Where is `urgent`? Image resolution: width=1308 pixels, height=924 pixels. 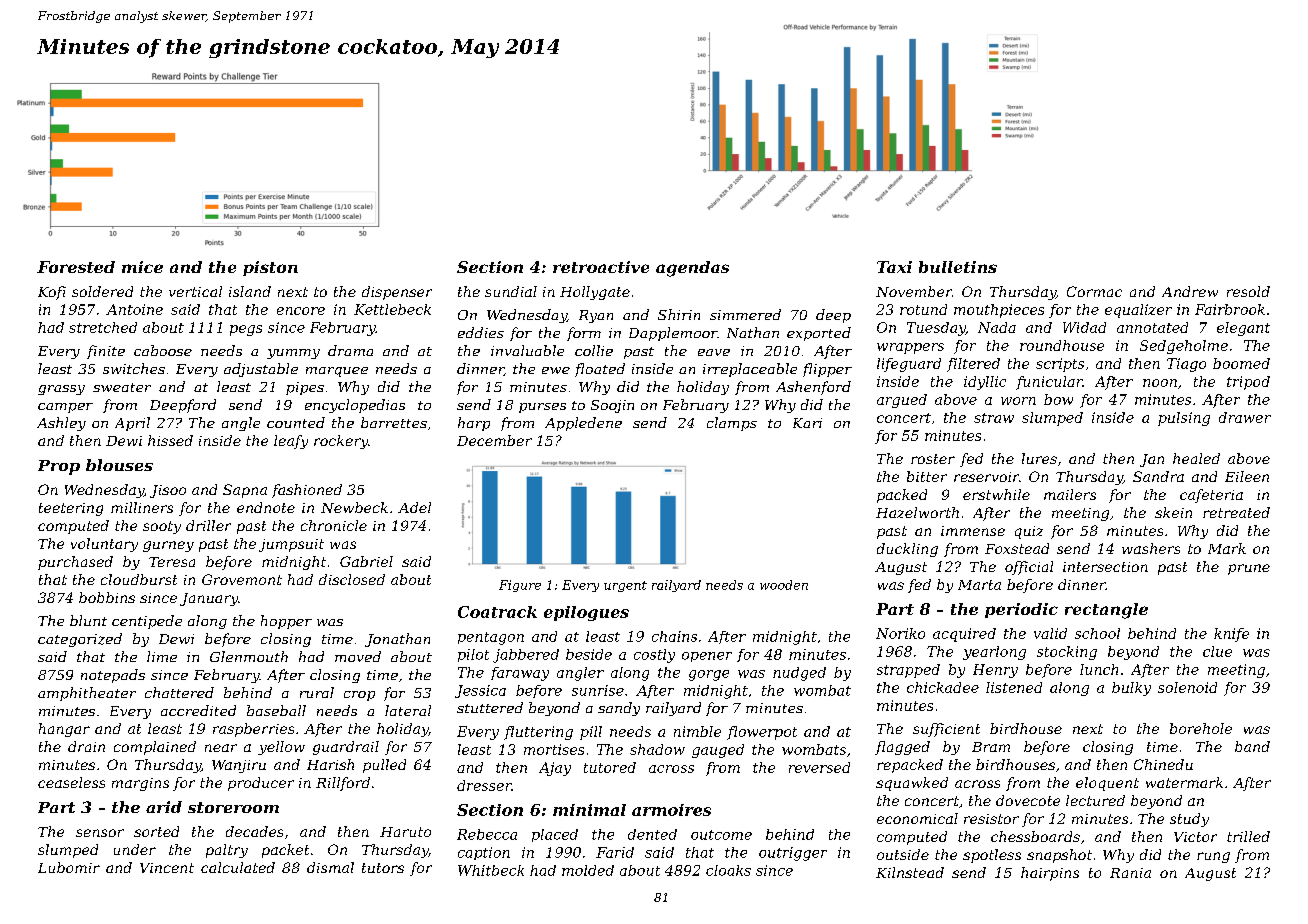 urgent is located at coordinates (625, 586).
